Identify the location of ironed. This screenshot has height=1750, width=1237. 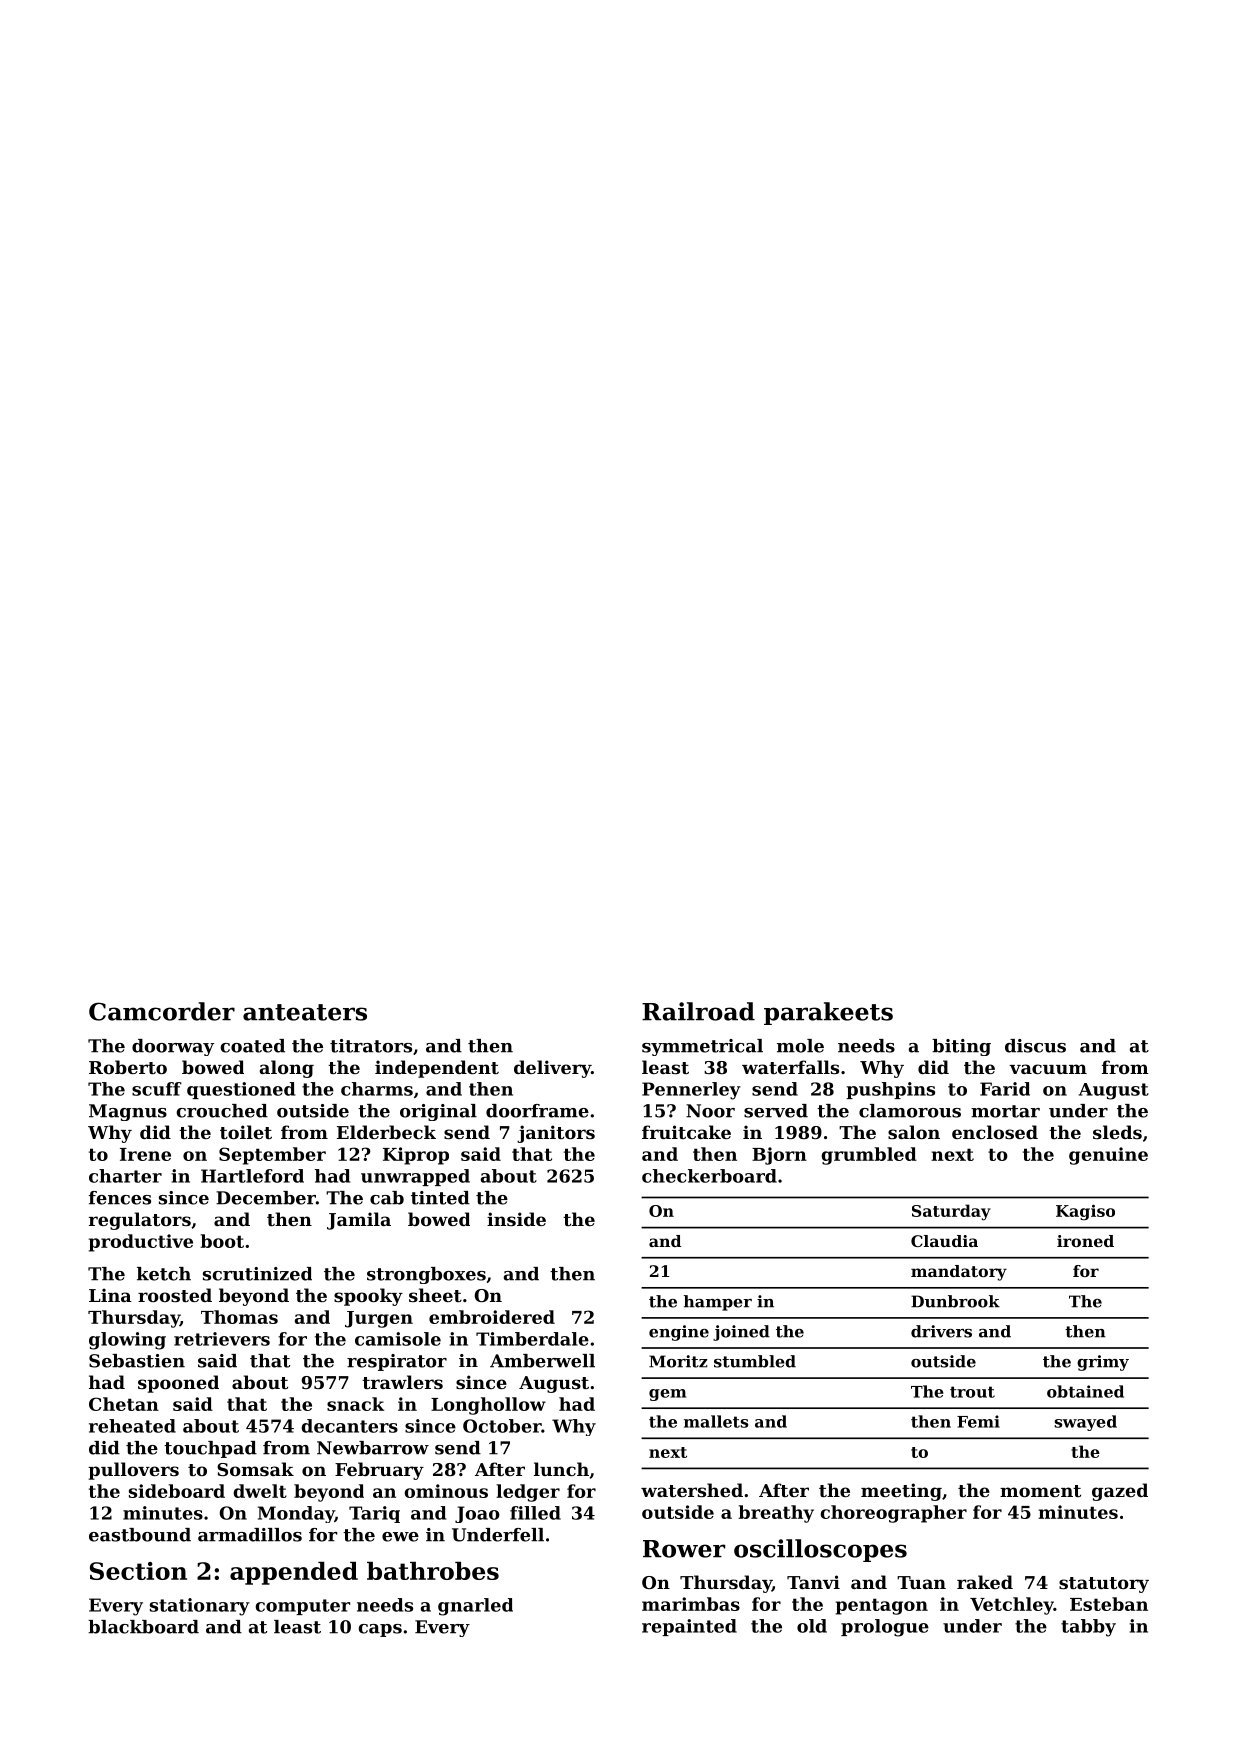
(1085, 1241).
